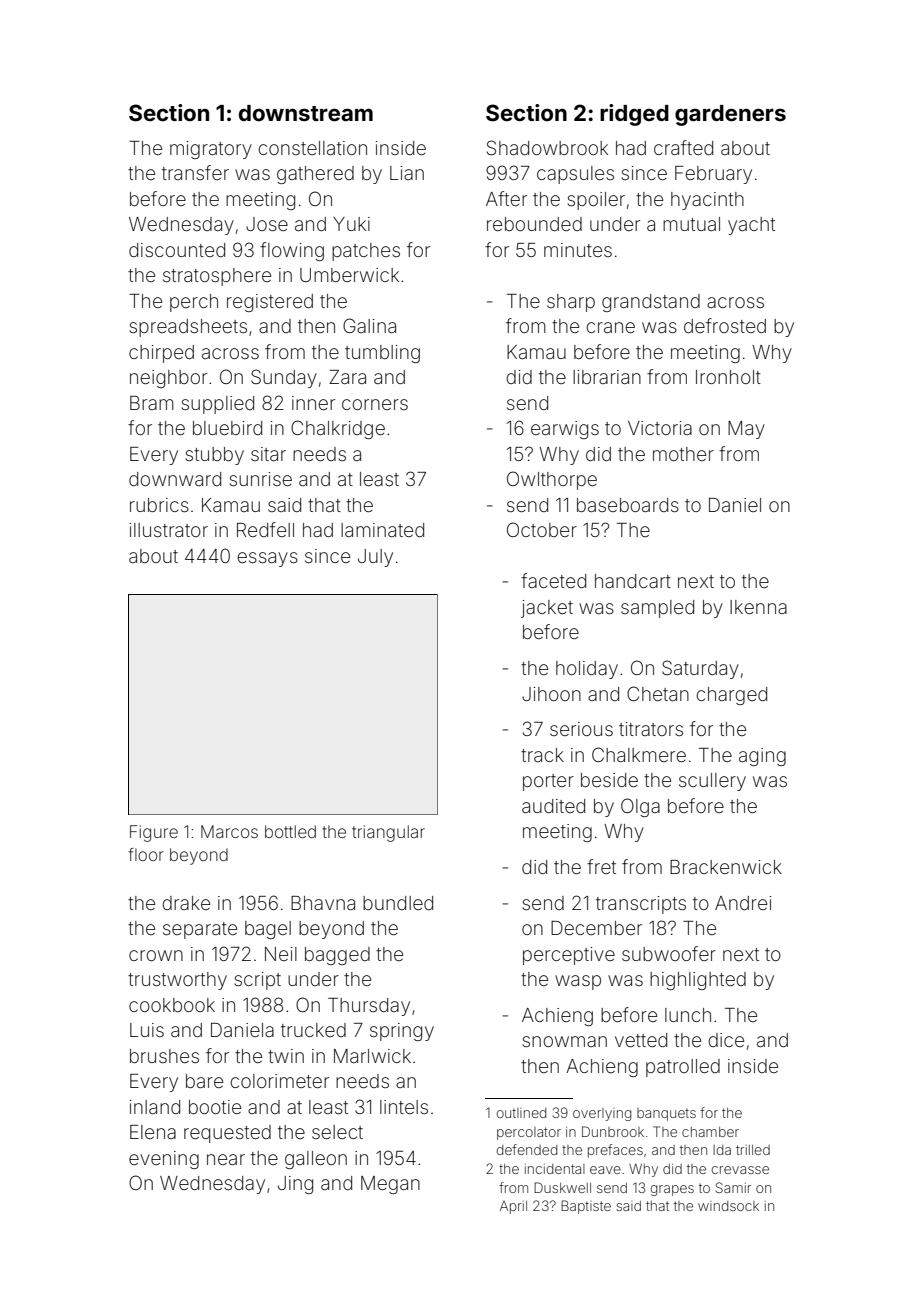 The height and width of the screenshot is (1314, 924). I want to click on Thursday, so click(369, 1007).
